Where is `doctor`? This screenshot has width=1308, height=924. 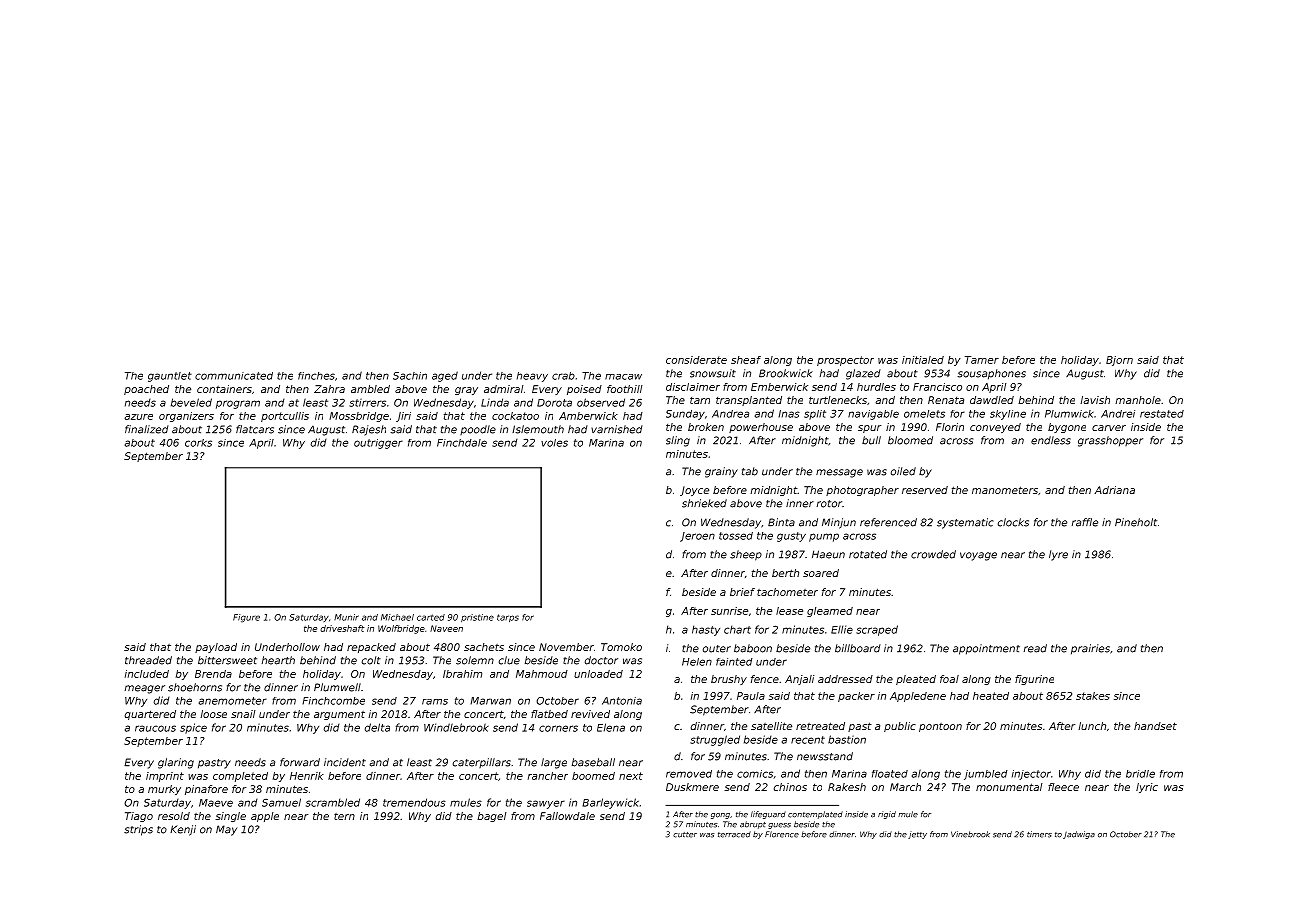 doctor is located at coordinates (601, 660).
